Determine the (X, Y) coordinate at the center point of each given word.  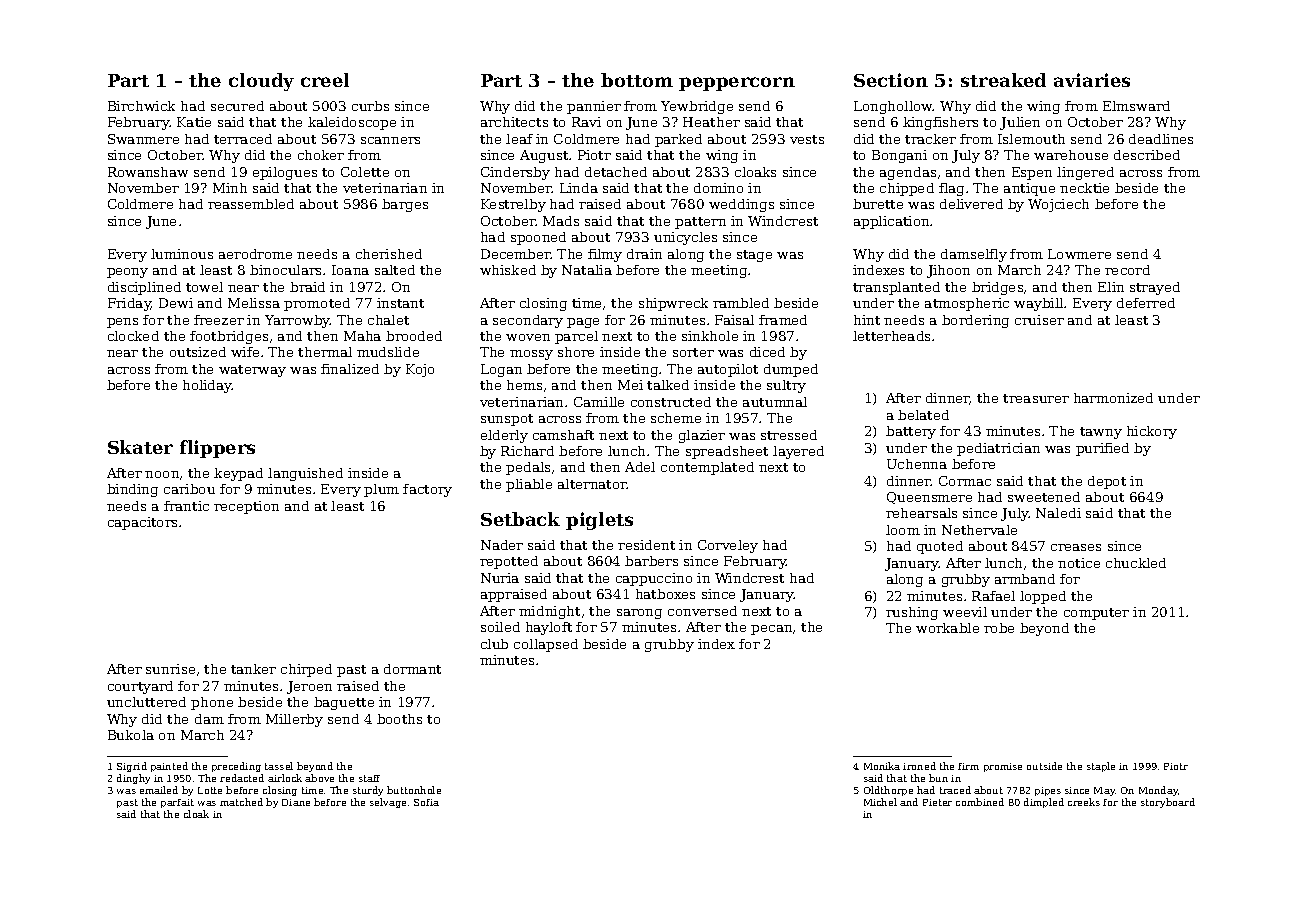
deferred (1146, 303)
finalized (350, 369)
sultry (786, 386)
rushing (912, 613)
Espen (1032, 173)
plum (381, 490)
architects (514, 122)
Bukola (131, 735)
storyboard (1168, 803)
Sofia (426, 802)
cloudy (261, 82)
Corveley (728, 546)
